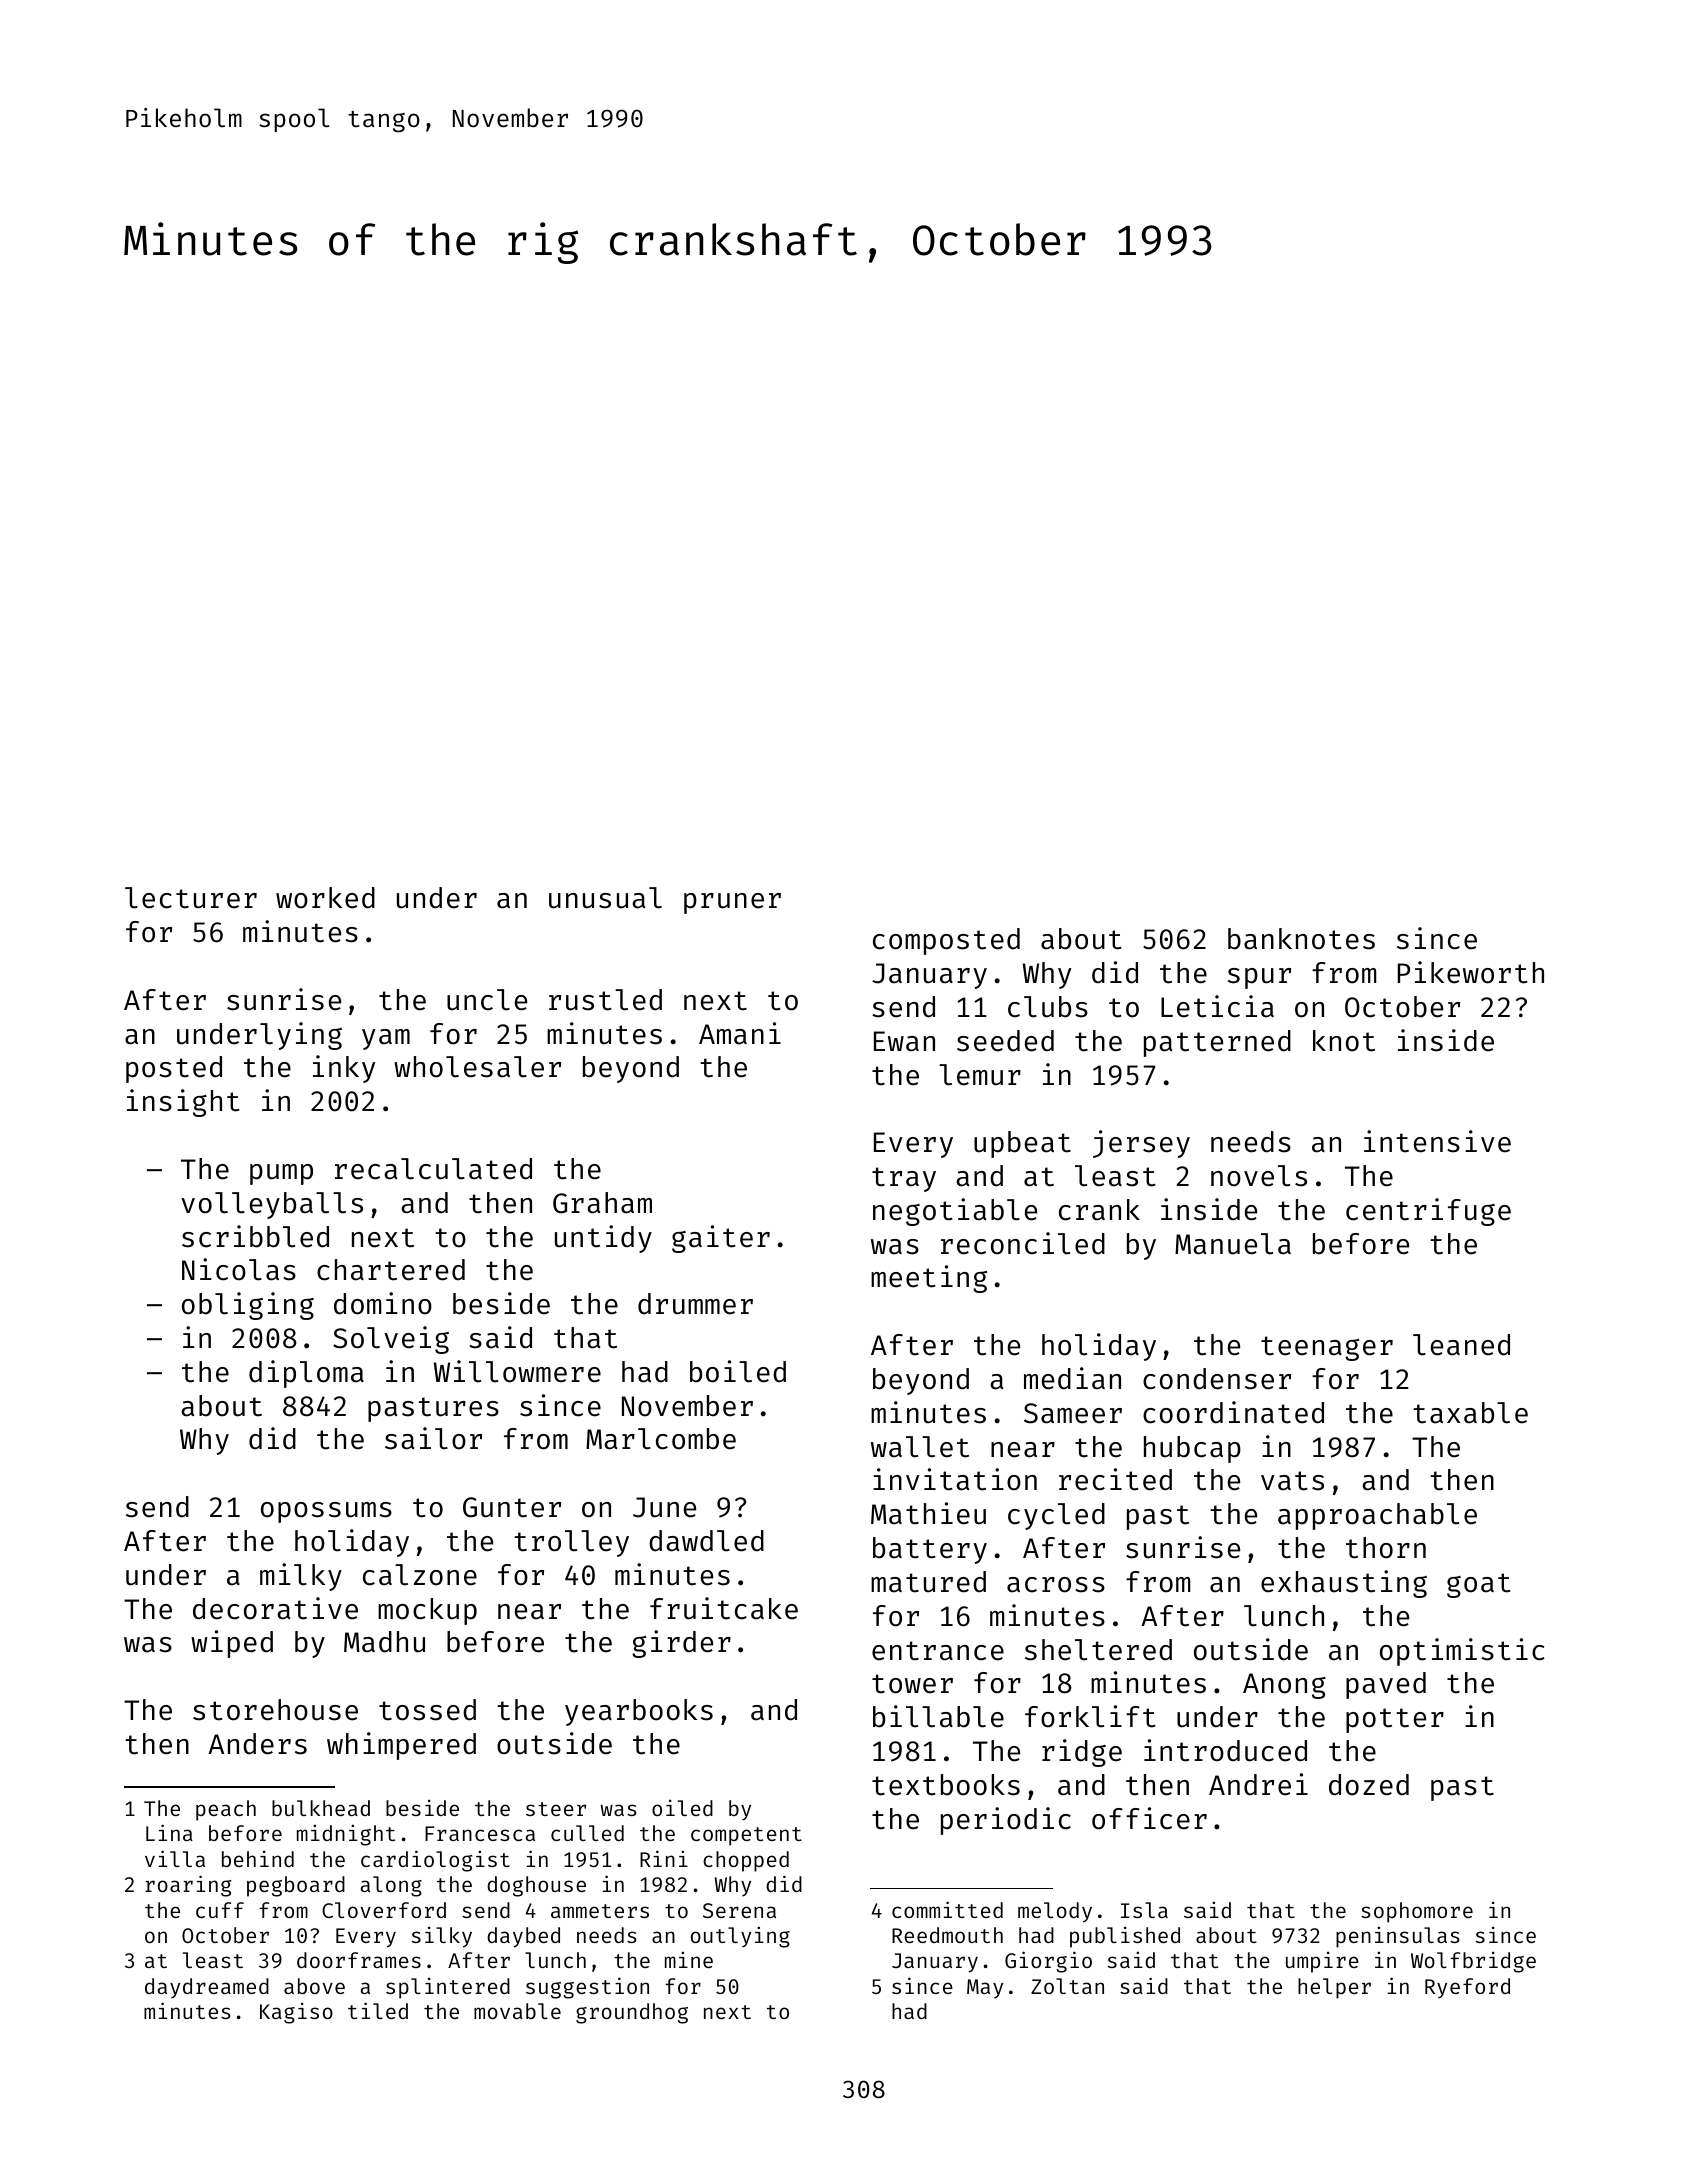 This screenshot has height=2178, width=1683. What do you see at coordinates (732, 903) in the screenshot?
I see `pruner` at bounding box center [732, 903].
